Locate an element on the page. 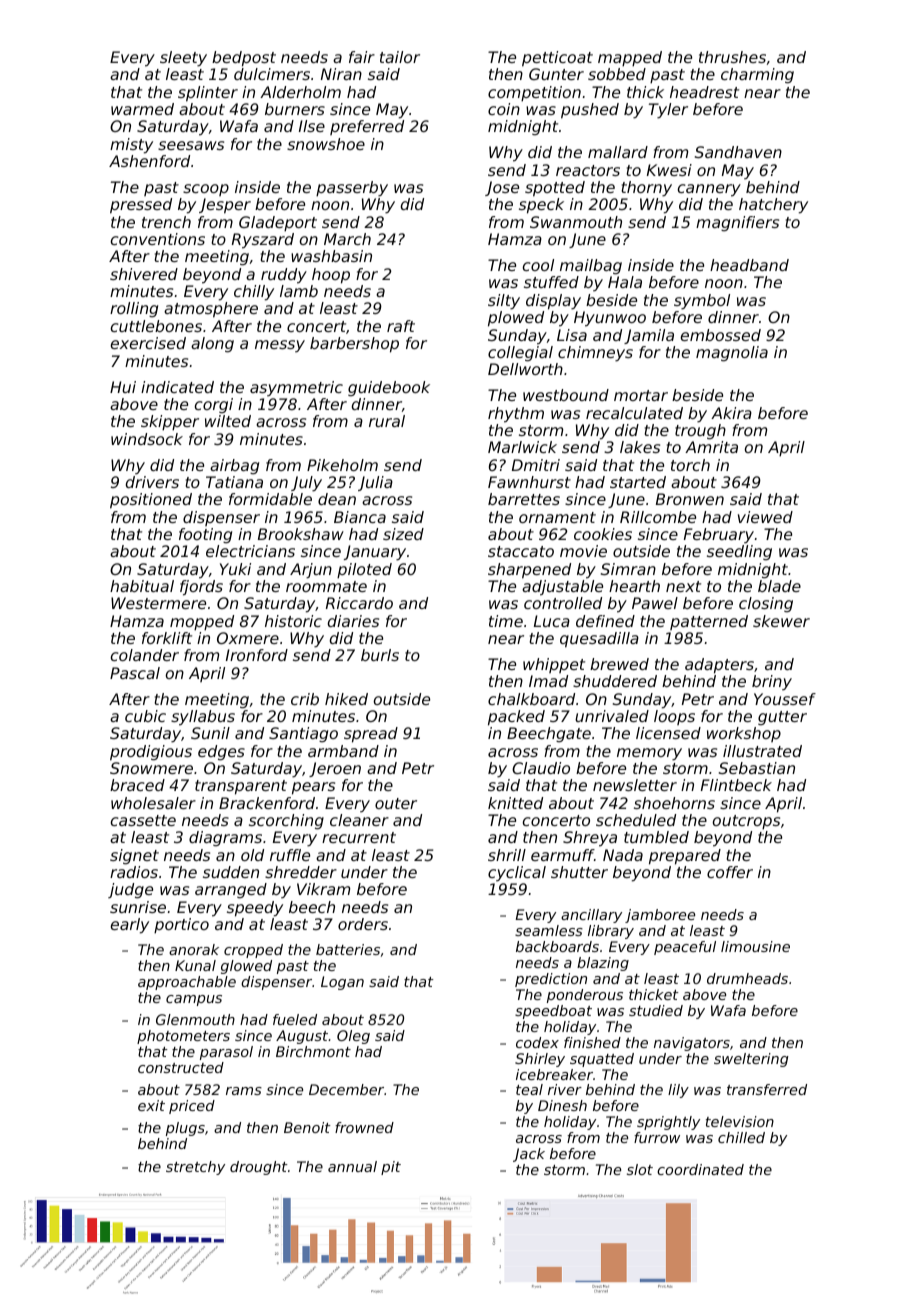  burls is located at coordinates (380, 655).
